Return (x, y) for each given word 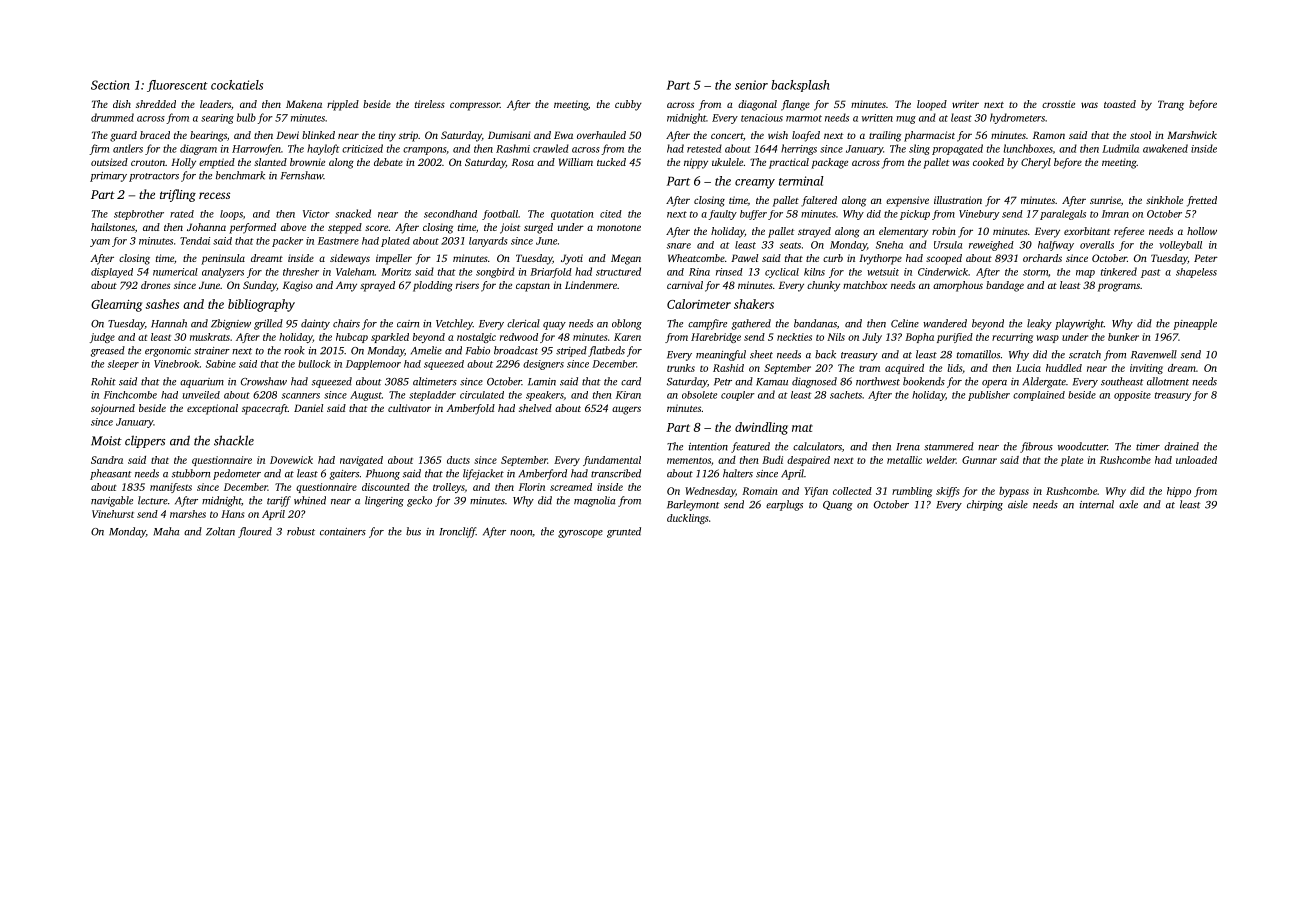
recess (214, 195)
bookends (924, 381)
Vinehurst (113, 514)
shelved (535, 408)
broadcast (516, 350)
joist (510, 228)
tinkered (1119, 271)
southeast (1122, 381)
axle (1128, 504)
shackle (234, 440)
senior (751, 85)
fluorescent (177, 86)
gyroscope (580, 534)
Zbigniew (231, 324)
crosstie (1058, 104)
